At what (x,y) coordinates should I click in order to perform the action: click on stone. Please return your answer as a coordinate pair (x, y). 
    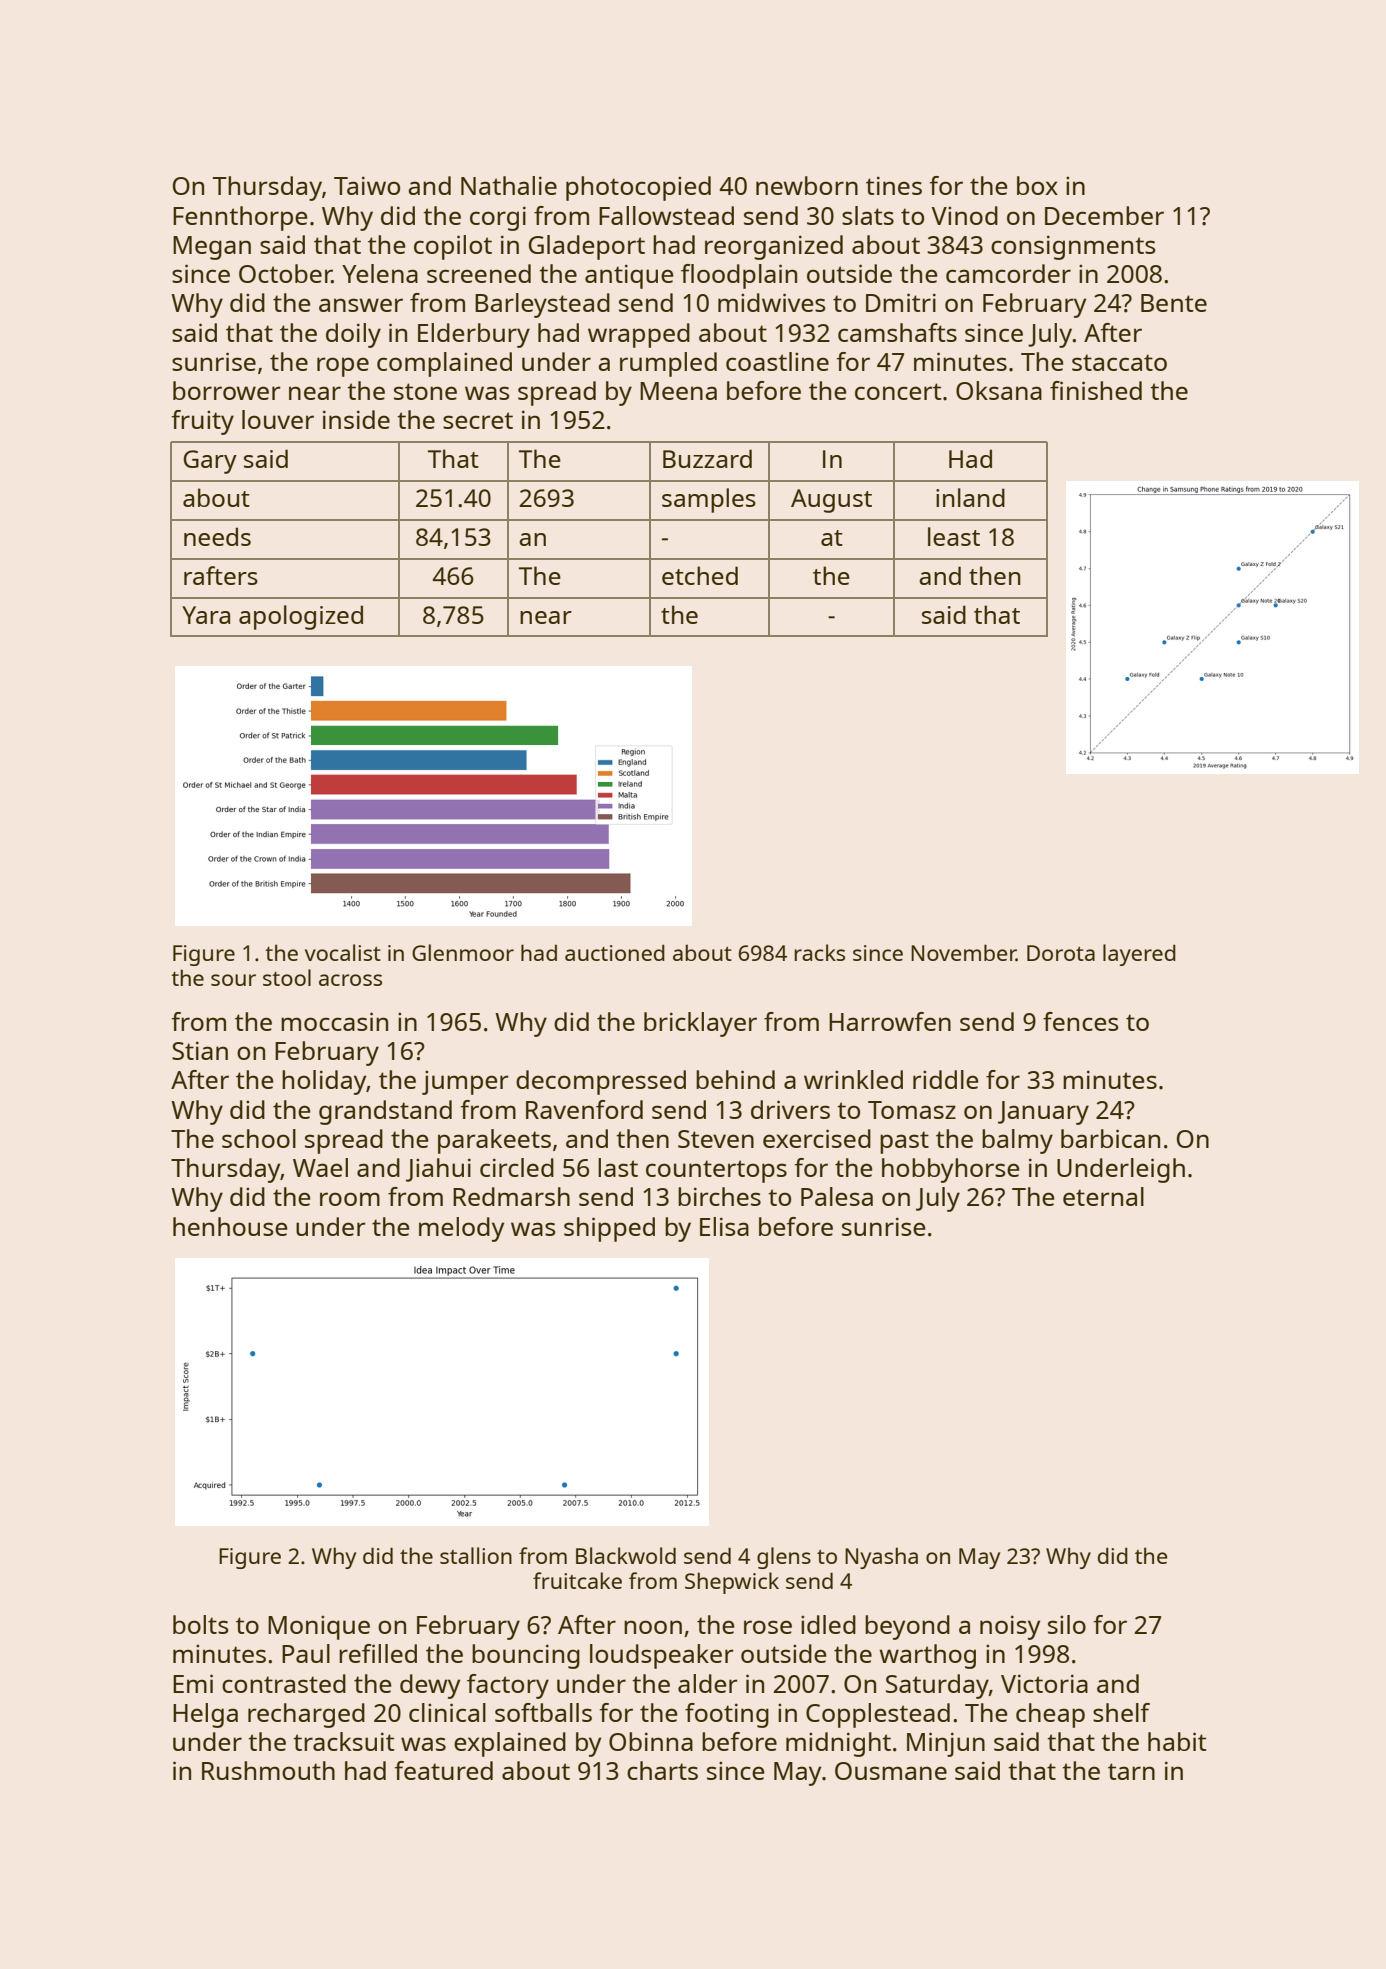
    Looking at the image, I should click on (425, 391).
